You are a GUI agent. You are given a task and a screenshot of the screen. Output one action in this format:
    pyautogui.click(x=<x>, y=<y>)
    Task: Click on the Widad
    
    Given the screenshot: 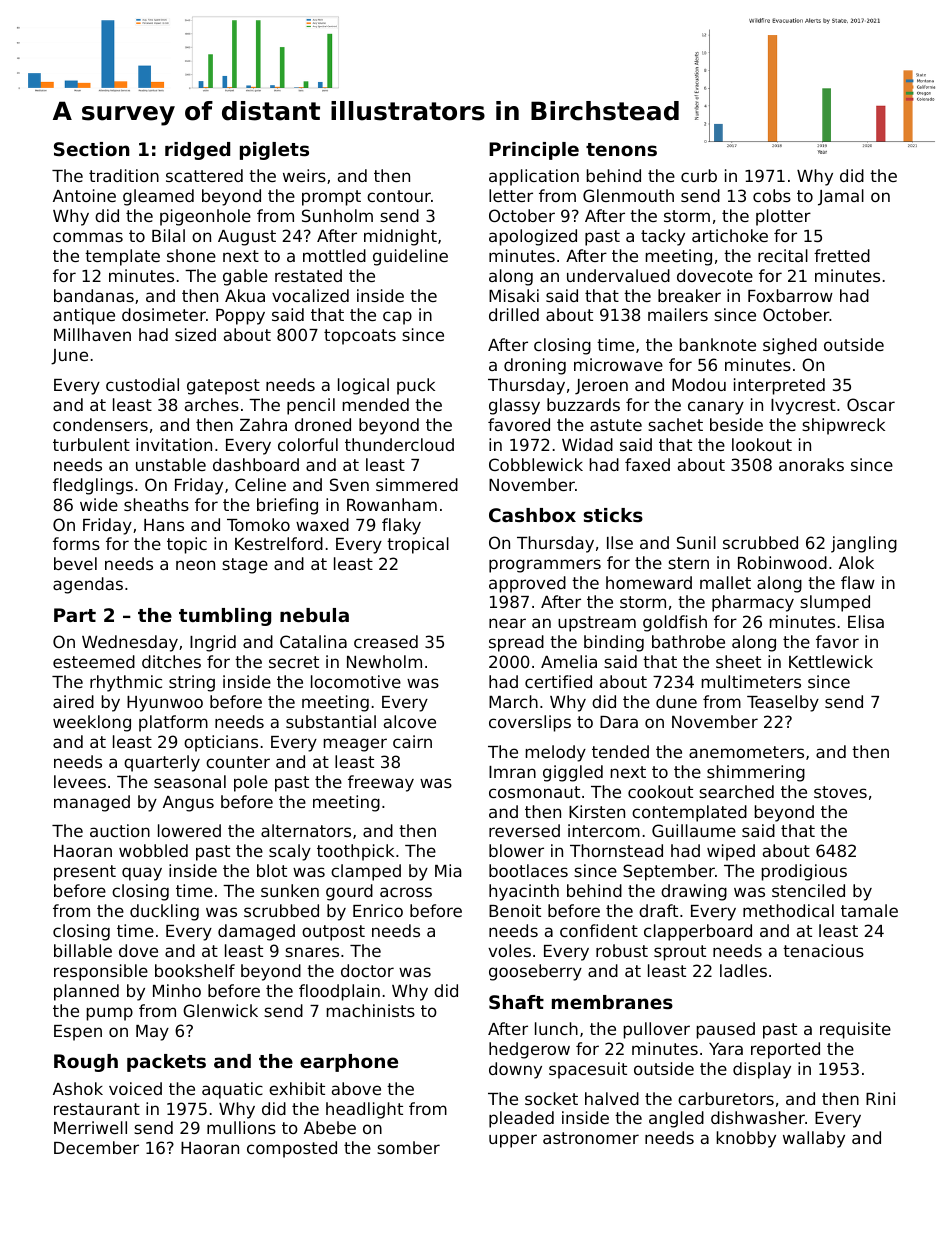 What is the action you would take?
    pyautogui.click(x=587, y=444)
